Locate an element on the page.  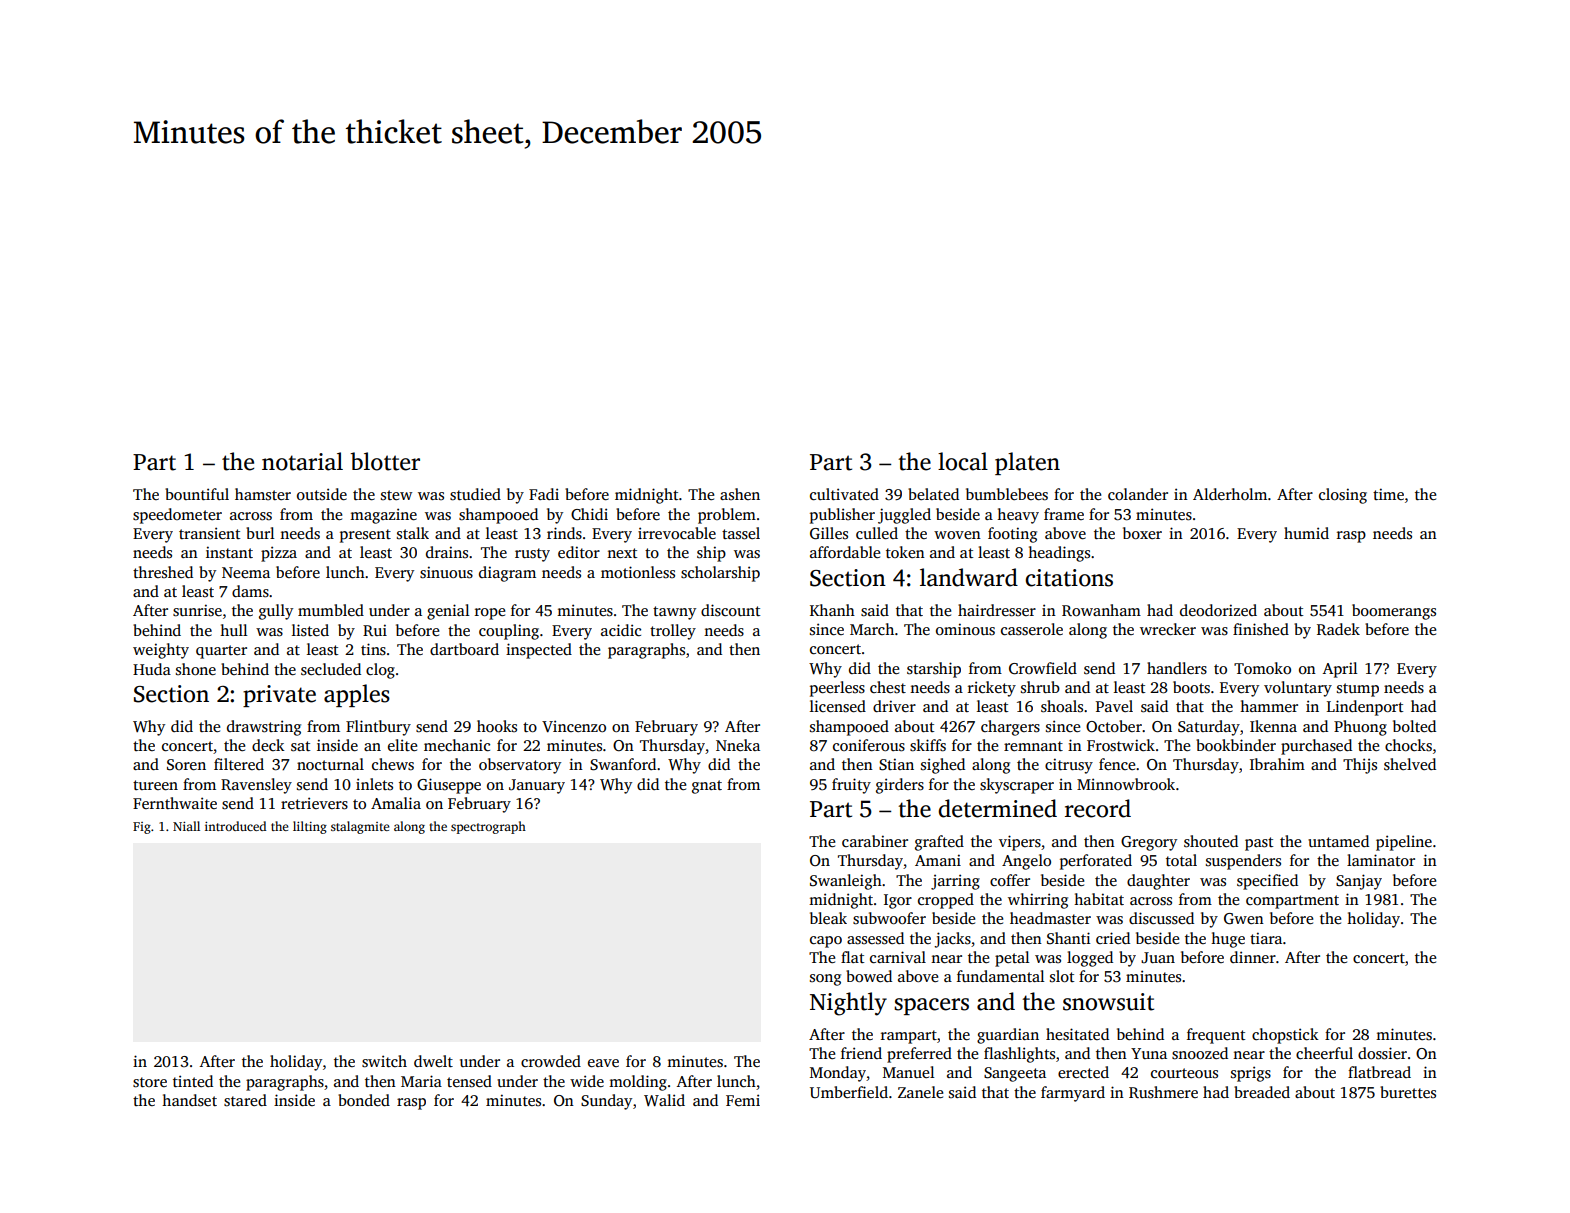
colander is located at coordinates (1138, 494).
